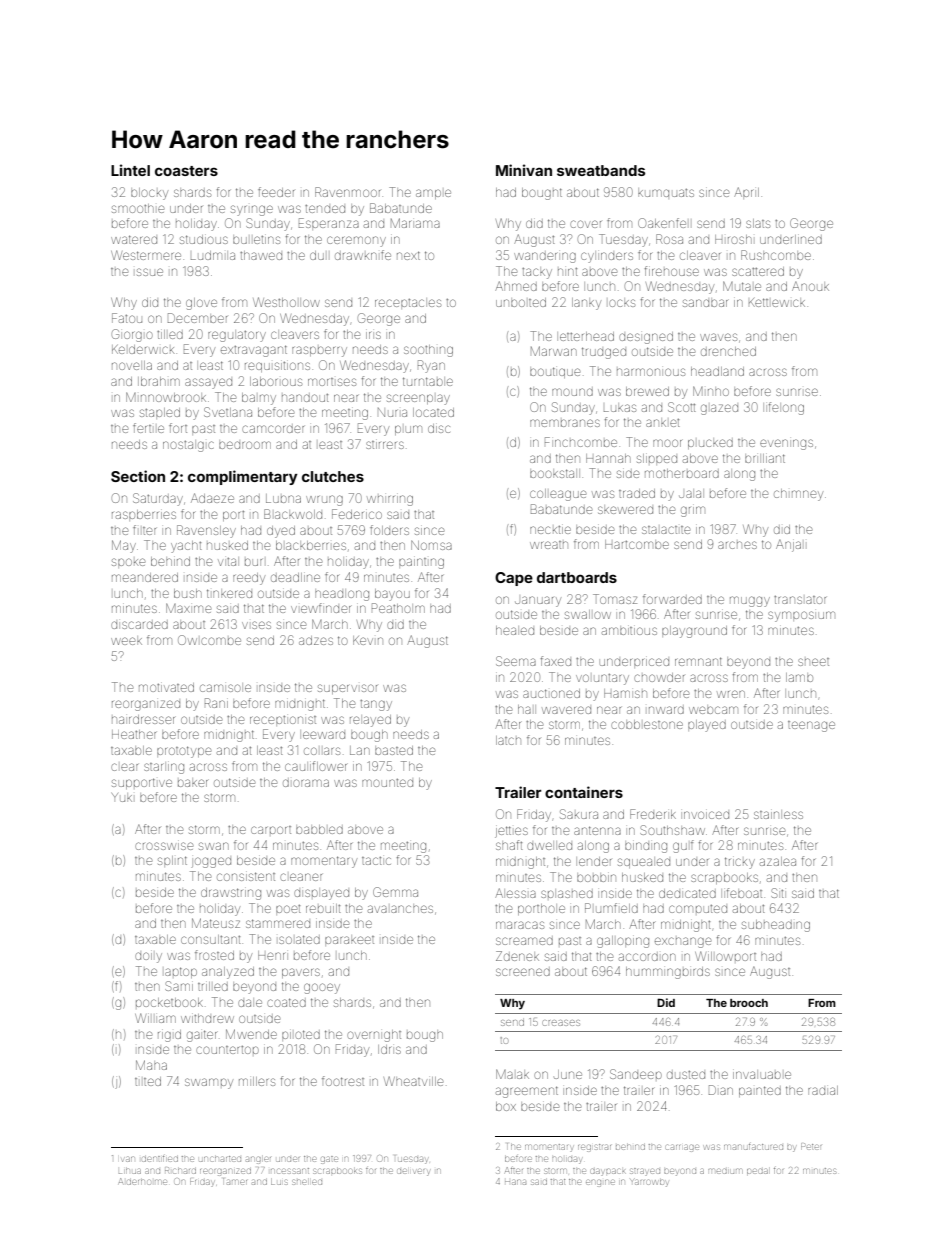 This screenshot has height=1233, width=952. What do you see at coordinates (686, 1075) in the screenshot?
I see `dusted` at bounding box center [686, 1075].
